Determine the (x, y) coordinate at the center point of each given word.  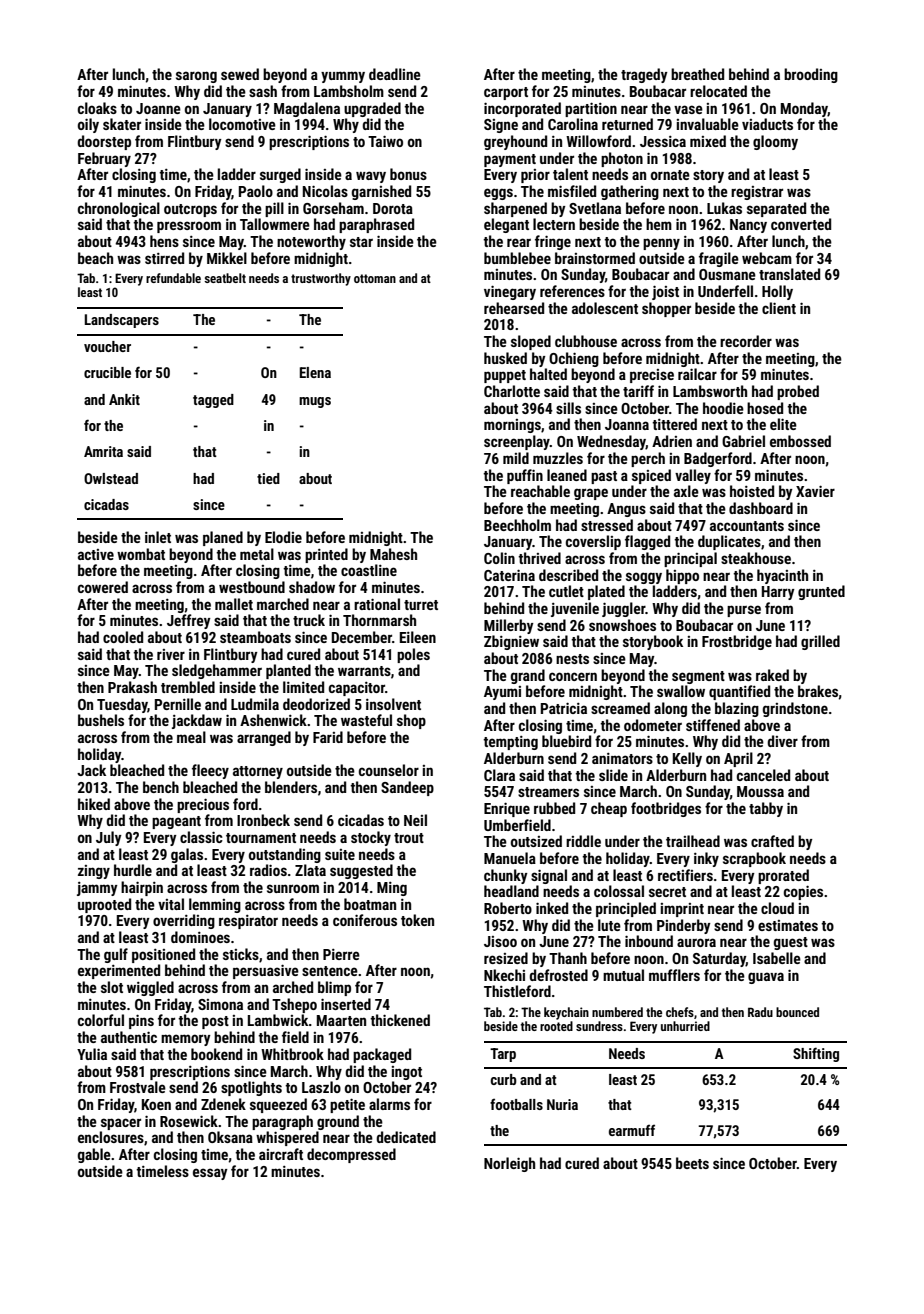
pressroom (189, 227)
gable (94, 1155)
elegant (506, 225)
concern (573, 676)
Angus (626, 510)
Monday (804, 109)
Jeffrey (189, 621)
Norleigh (509, 1164)
